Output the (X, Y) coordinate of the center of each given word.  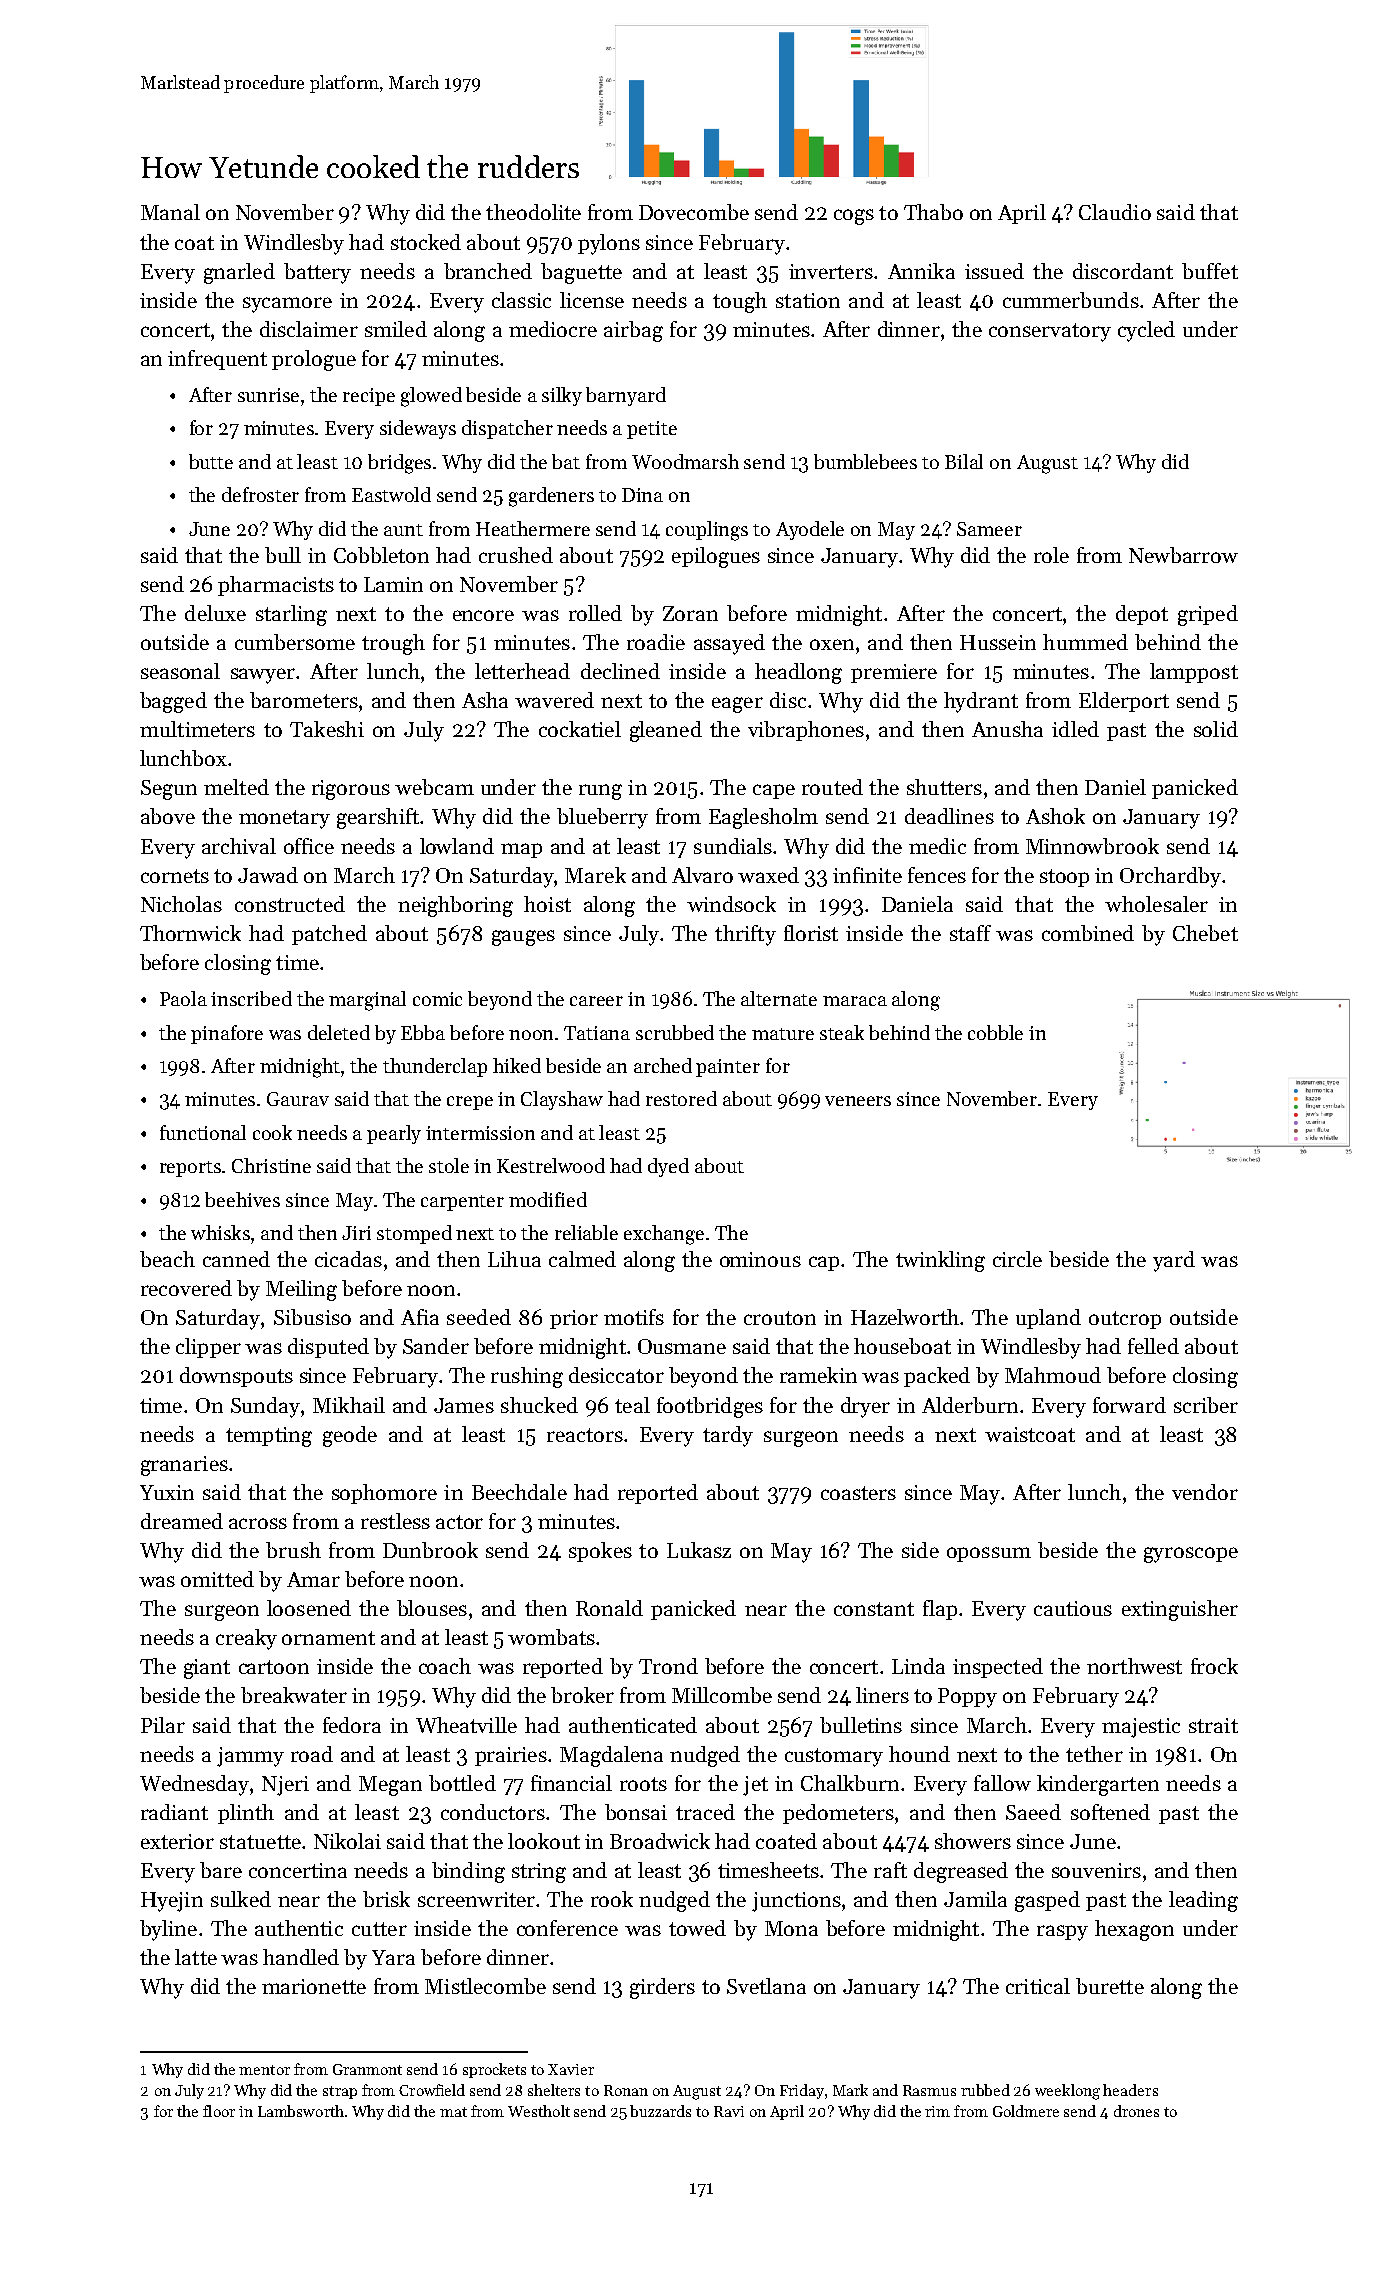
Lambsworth (301, 2111)
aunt (403, 530)
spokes (600, 1552)
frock (1214, 1666)
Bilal (964, 461)
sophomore (384, 1494)
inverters (831, 271)
